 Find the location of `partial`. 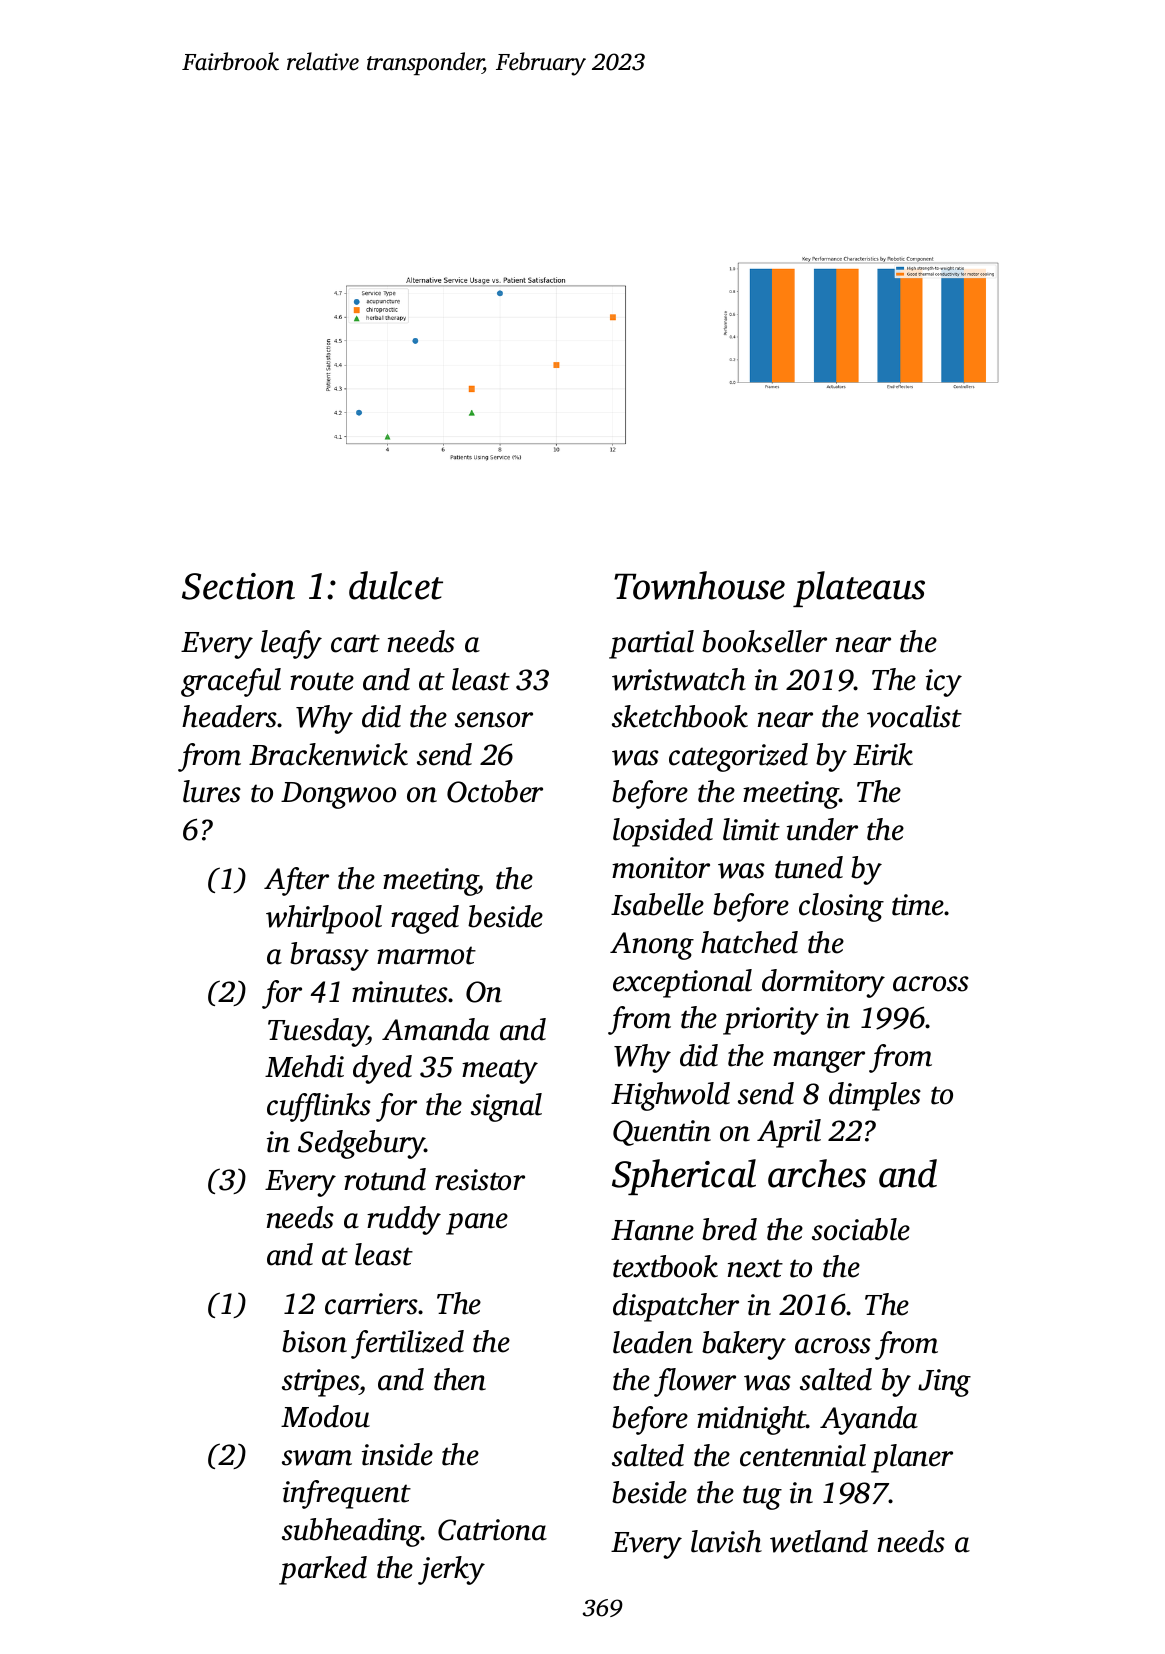

partial is located at coordinates (651, 644).
